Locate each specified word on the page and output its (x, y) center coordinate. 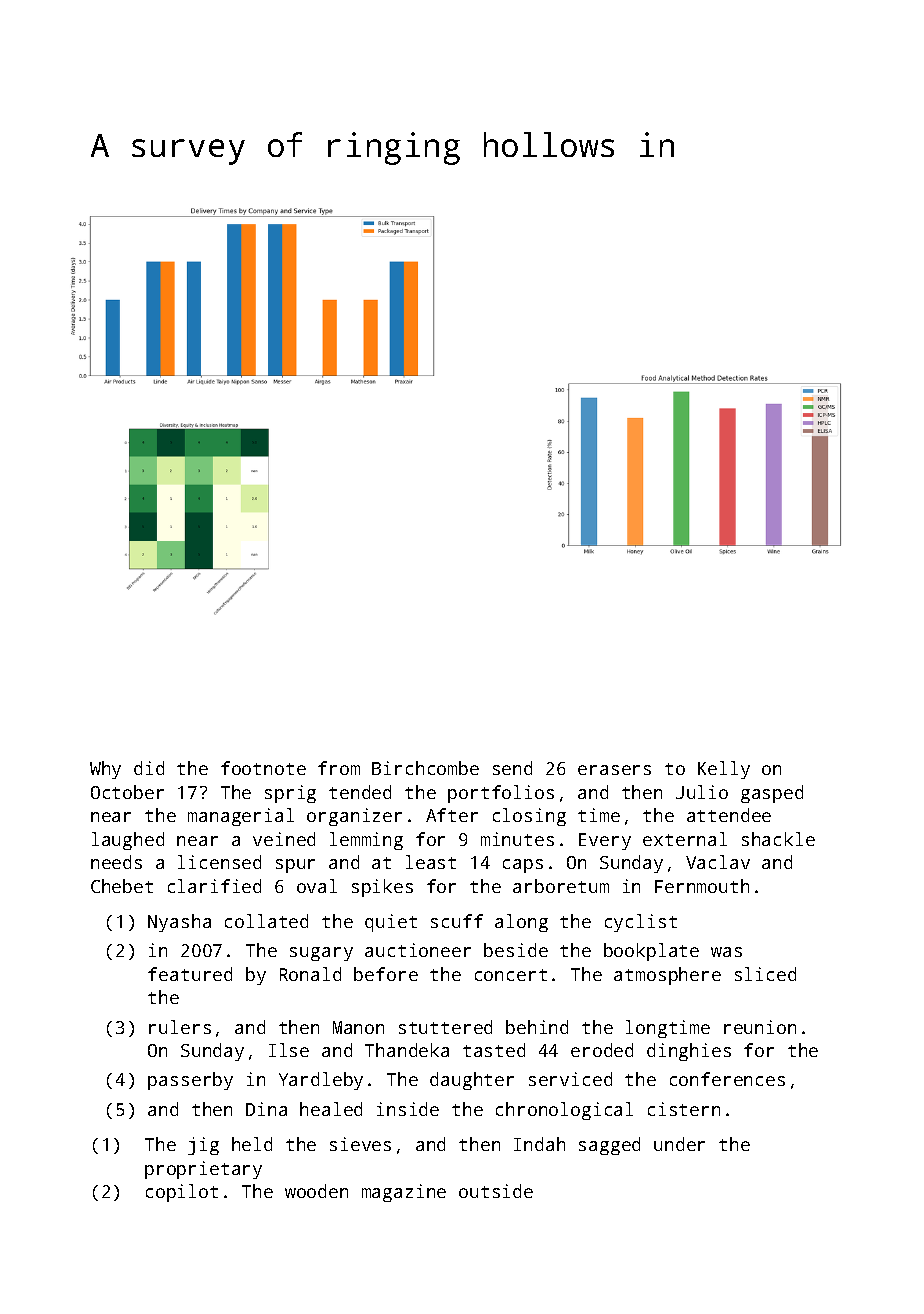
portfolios (501, 794)
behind (537, 1027)
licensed (219, 862)
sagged (609, 1146)
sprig (290, 794)
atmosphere (667, 976)
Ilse (289, 1050)
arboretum (561, 886)
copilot (182, 1193)
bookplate (651, 952)
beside (516, 950)
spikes (382, 888)
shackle (778, 839)
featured (190, 974)
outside (496, 1191)
